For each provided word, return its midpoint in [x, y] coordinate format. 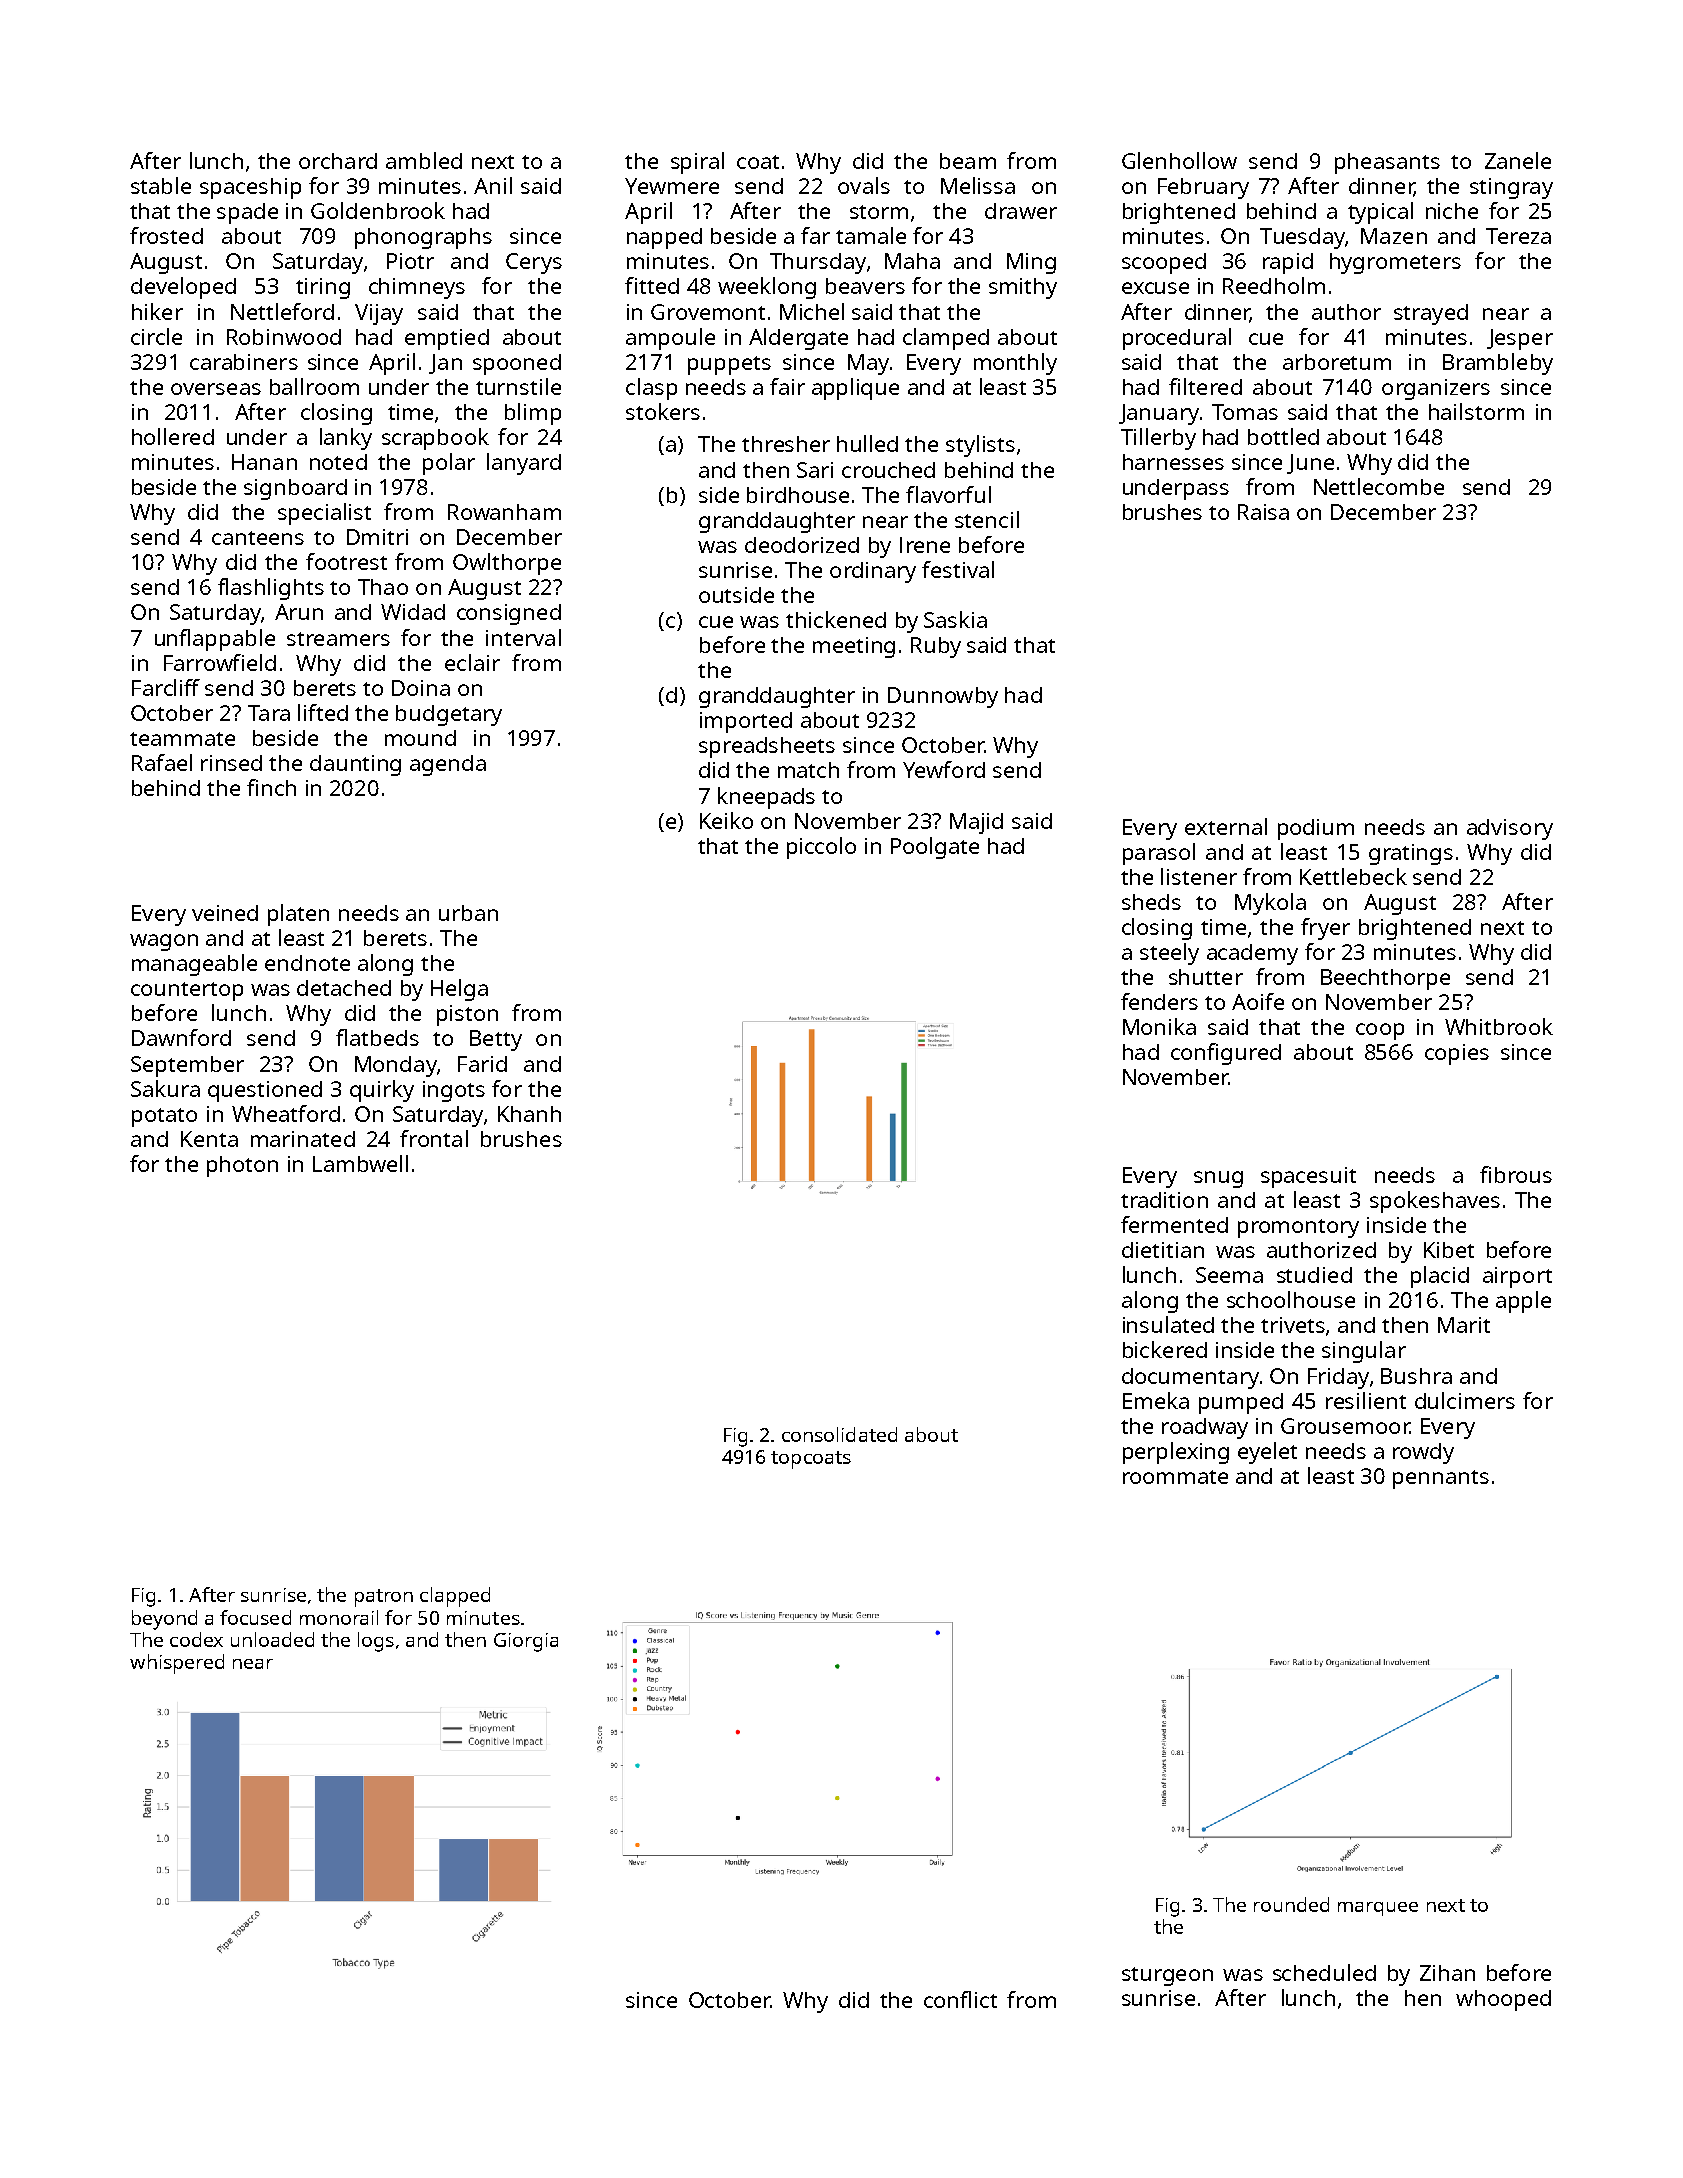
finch [271, 787]
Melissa [978, 185]
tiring [323, 288]
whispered [177, 1664]
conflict [960, 1999]
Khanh [529, 1114]
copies [1457, 1054]
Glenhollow [1179, 160]
